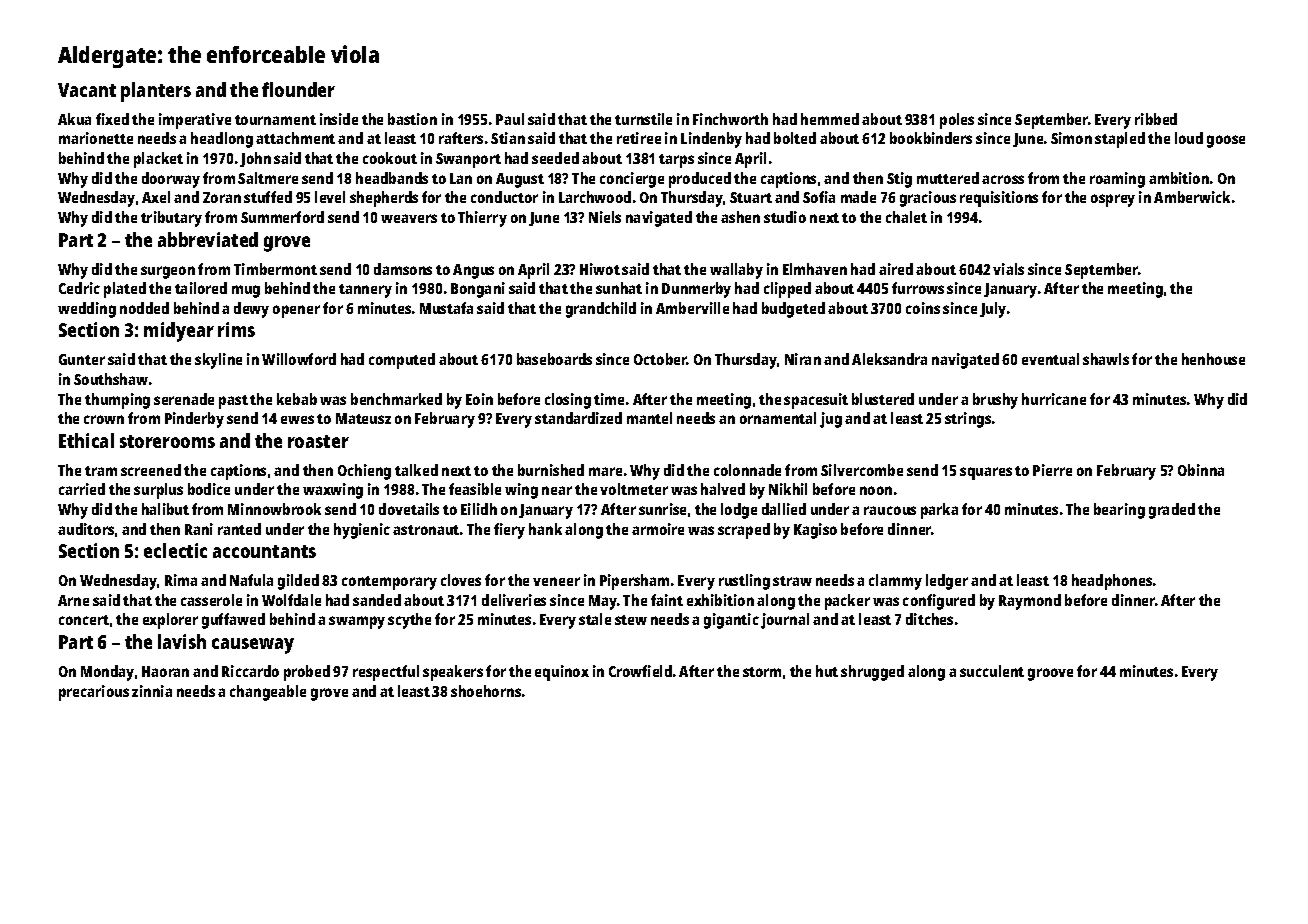 This page has width=1308, height=924. Describe the element at coordinates (1156, 119) in the page. I see `ribbed` at that location.
